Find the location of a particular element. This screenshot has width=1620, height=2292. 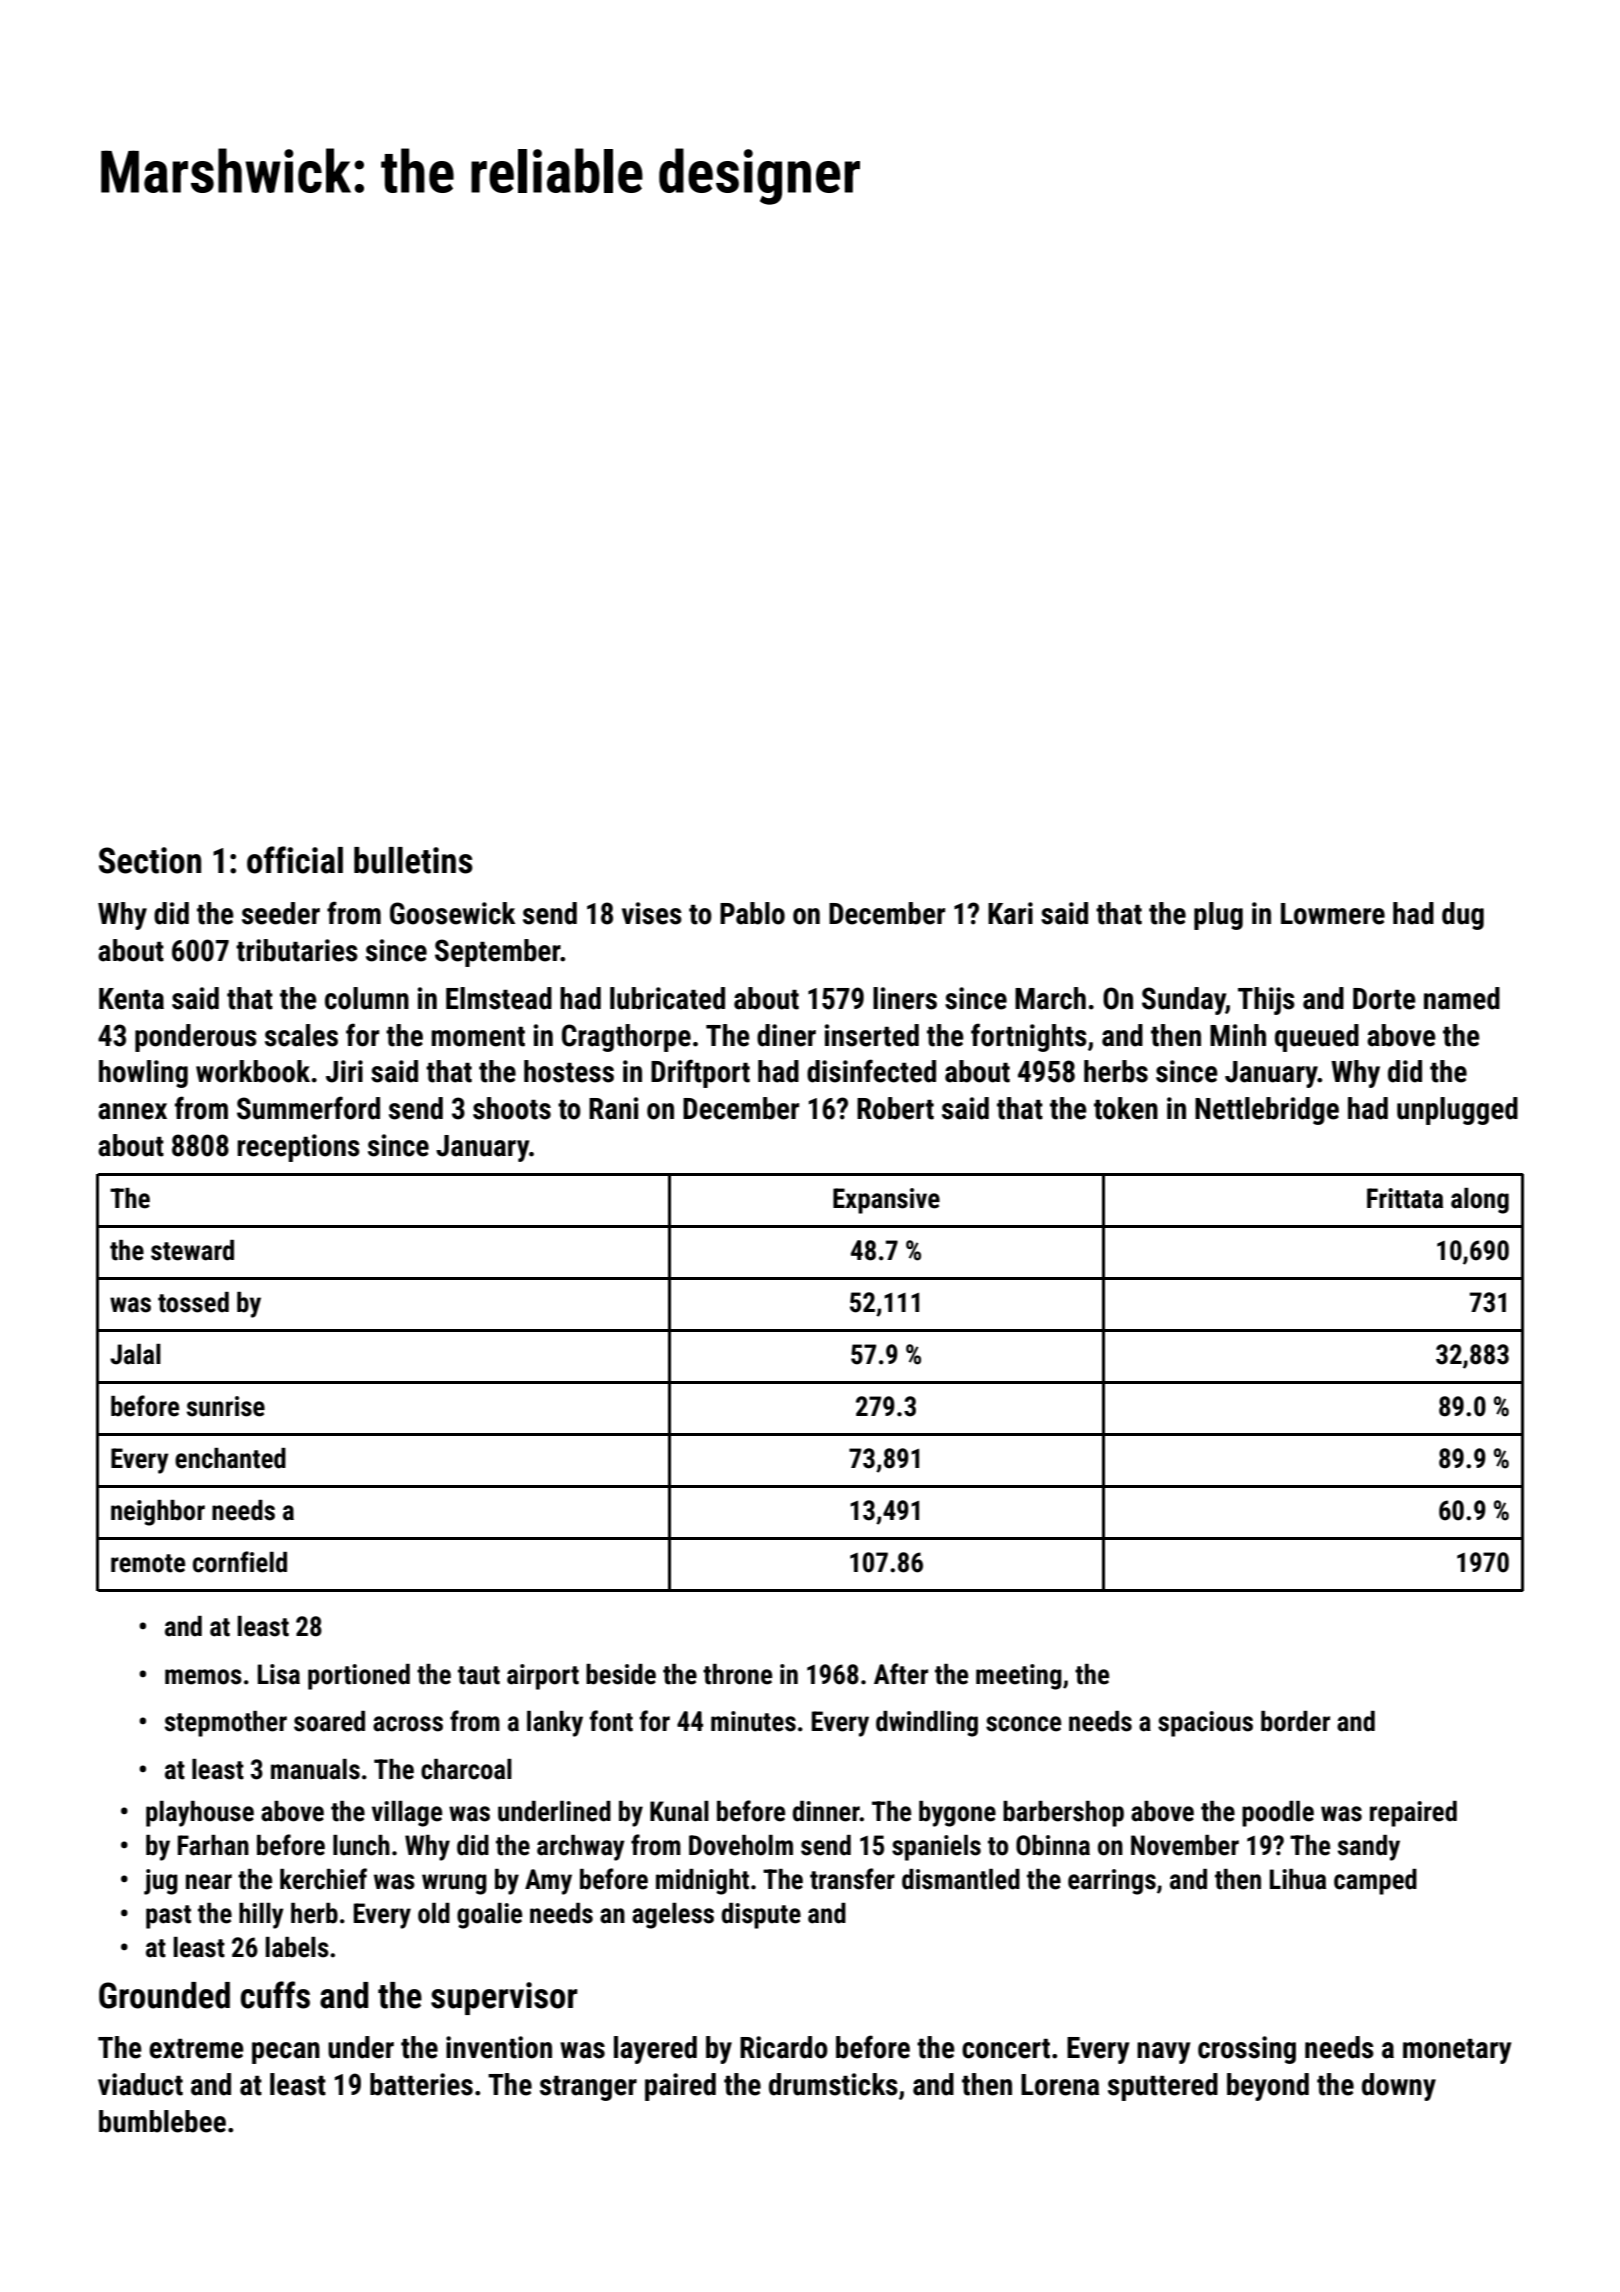

dug is located at coordinates (1463, 916).
